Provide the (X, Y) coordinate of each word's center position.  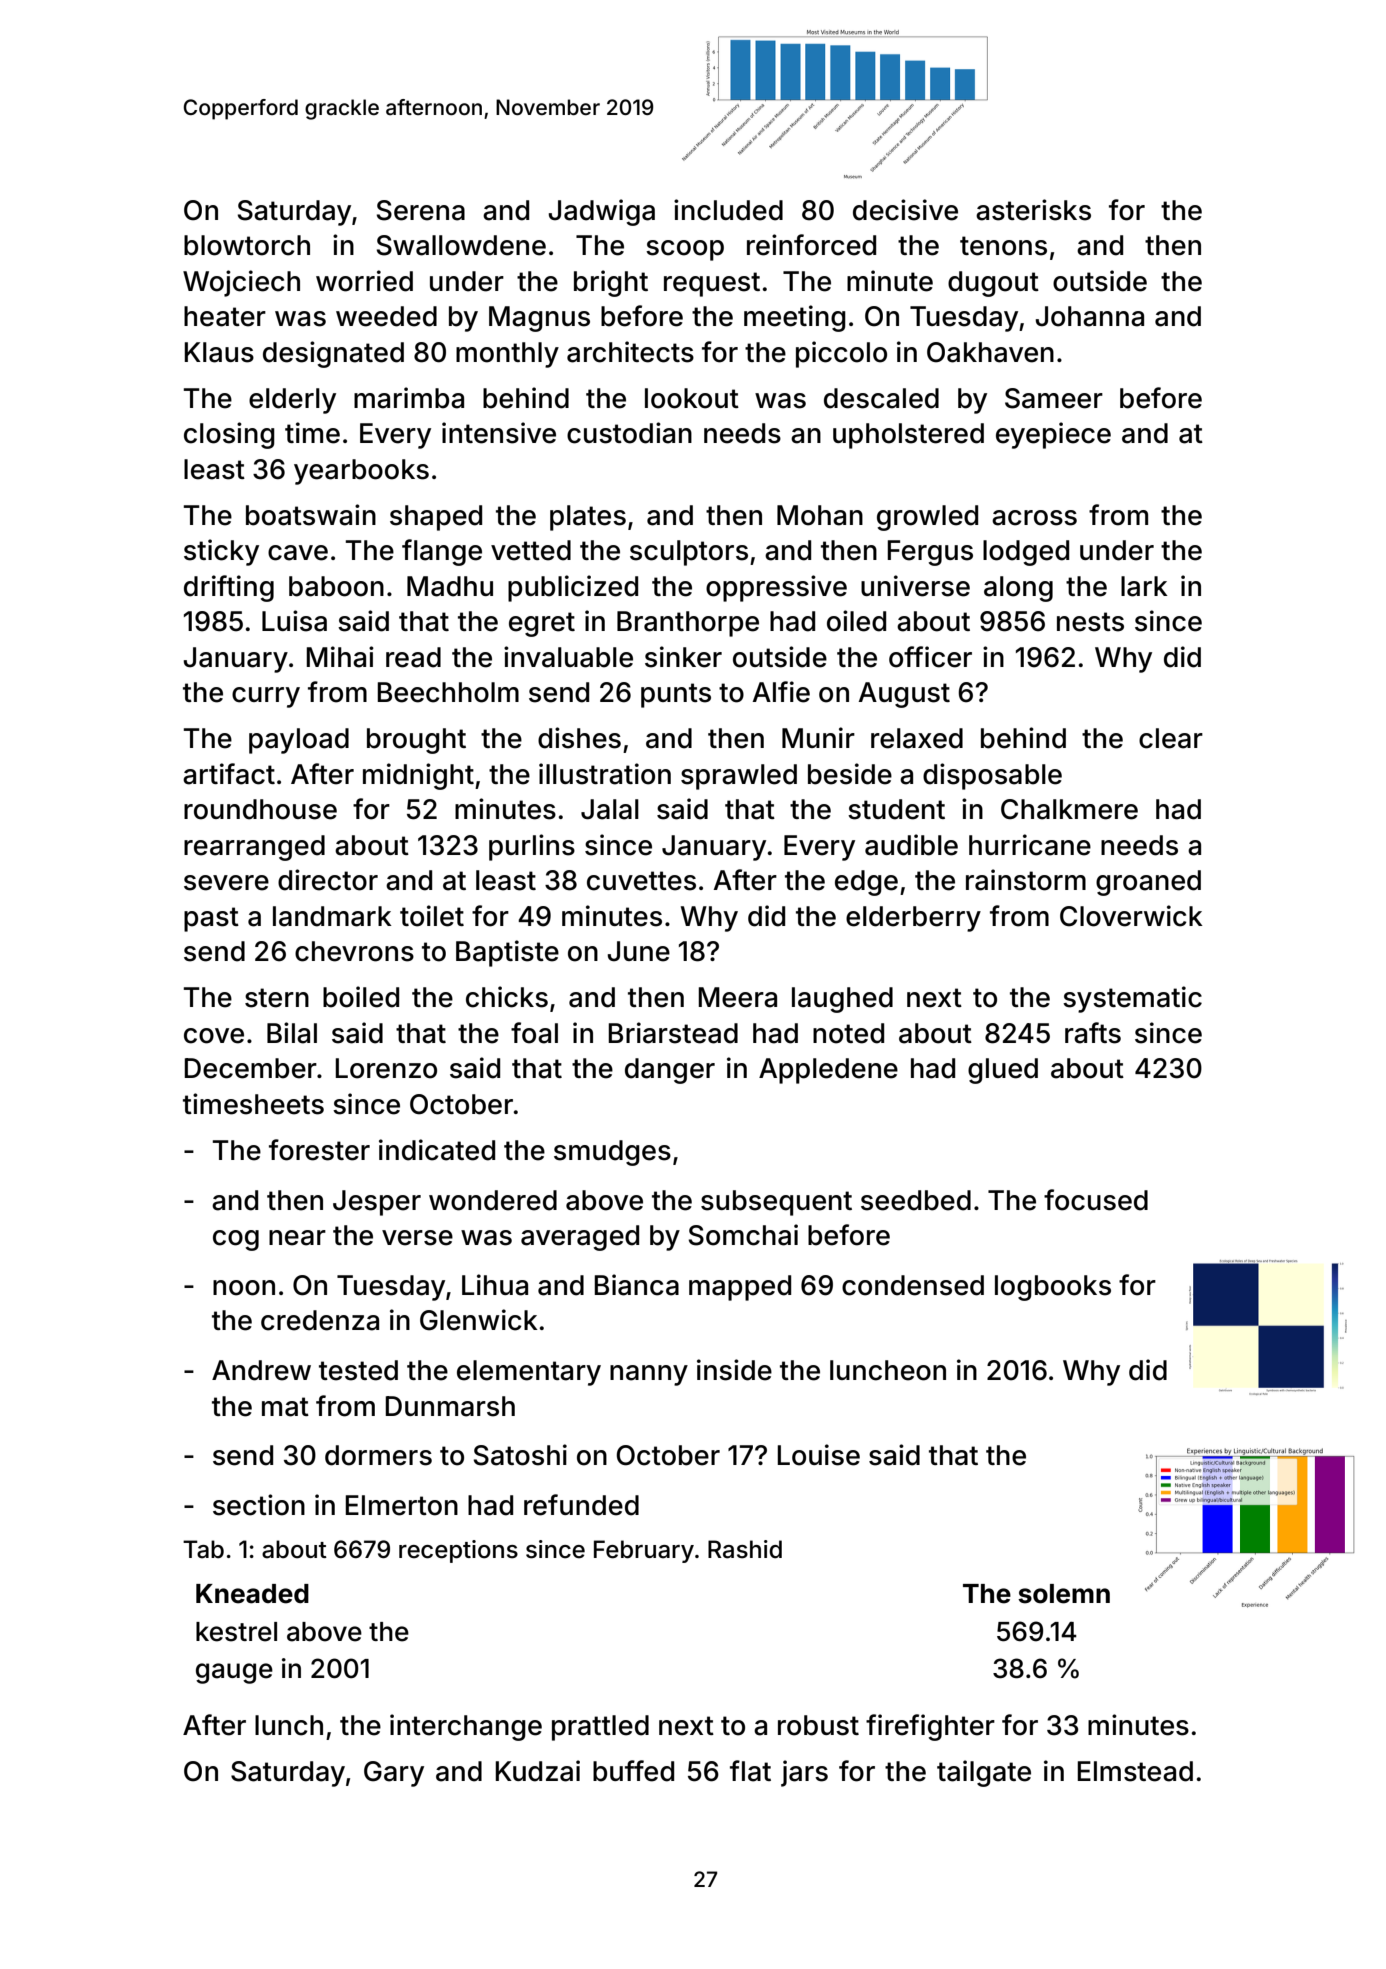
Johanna (1089, 316)
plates (588, 518)
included (728, 210)
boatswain (311, 515)
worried (364, 281)
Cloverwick (1131, 916)
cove (214, 1036)
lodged (1026, 553)
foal (534, 1033)
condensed (913, 1285)
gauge (234, 1673)
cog (236, 1240)
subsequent (776, 1203)
